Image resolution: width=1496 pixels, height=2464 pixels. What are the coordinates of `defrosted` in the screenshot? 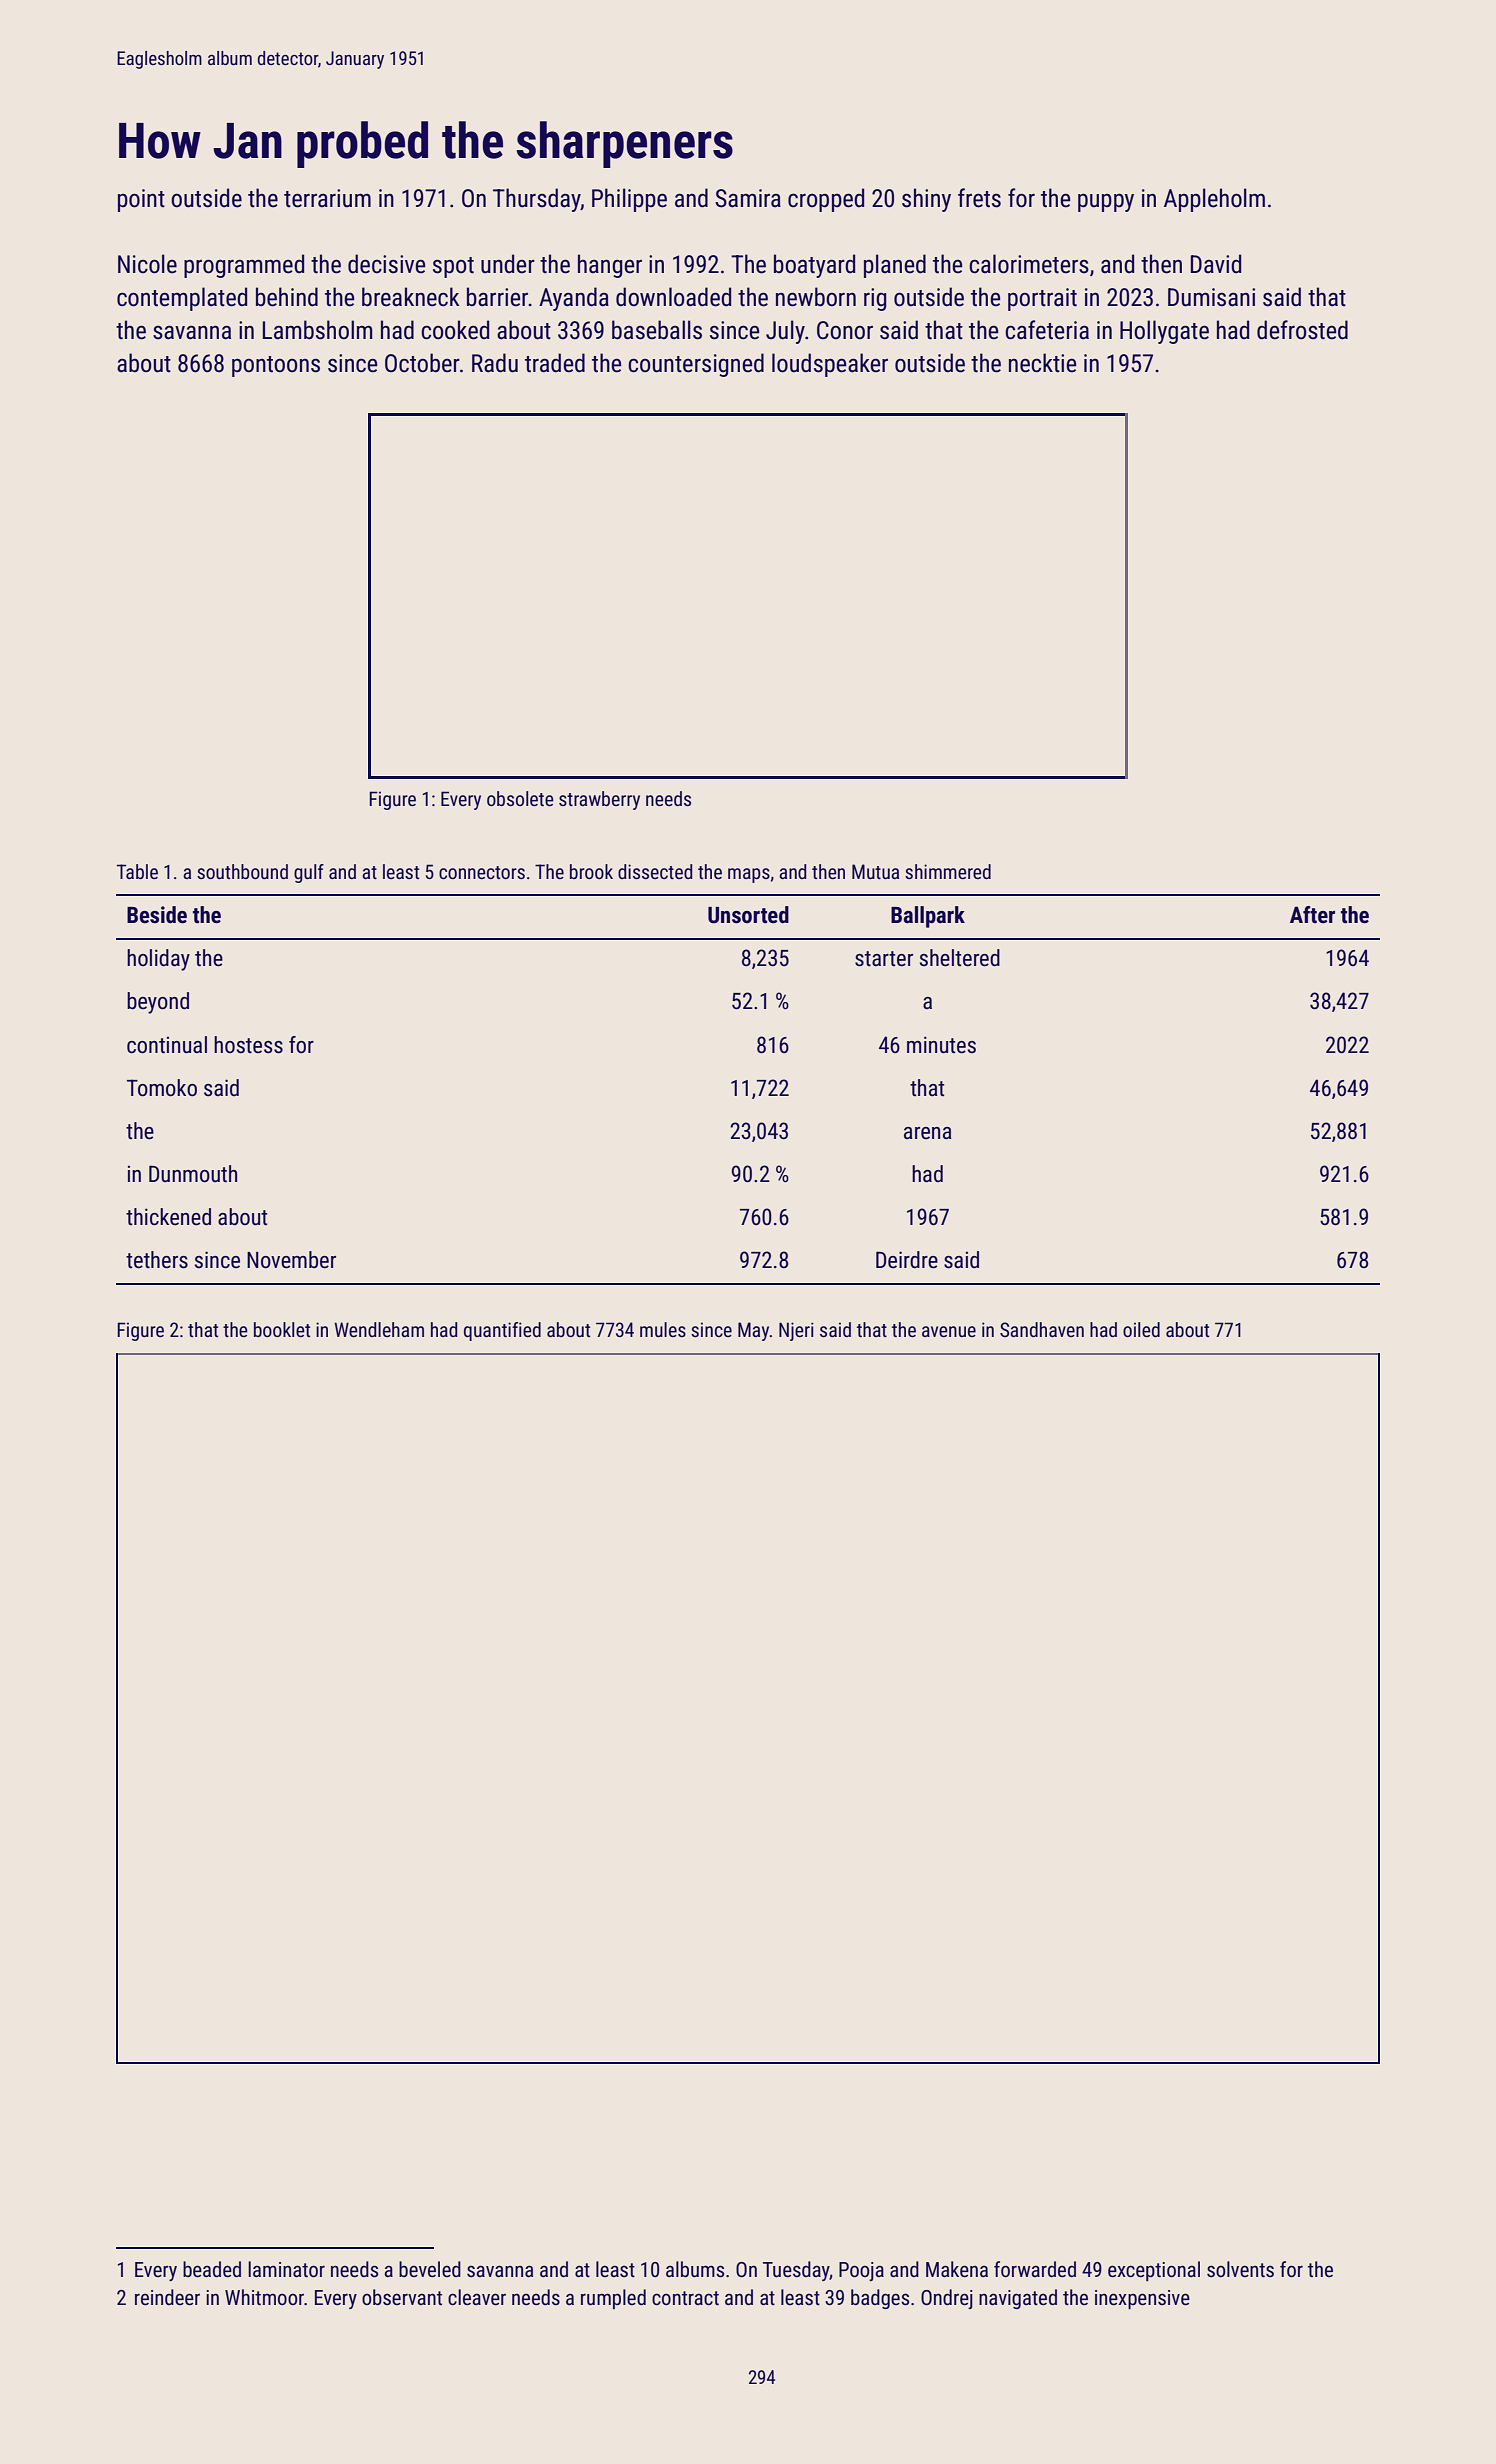 It's located at (1302, 330).
